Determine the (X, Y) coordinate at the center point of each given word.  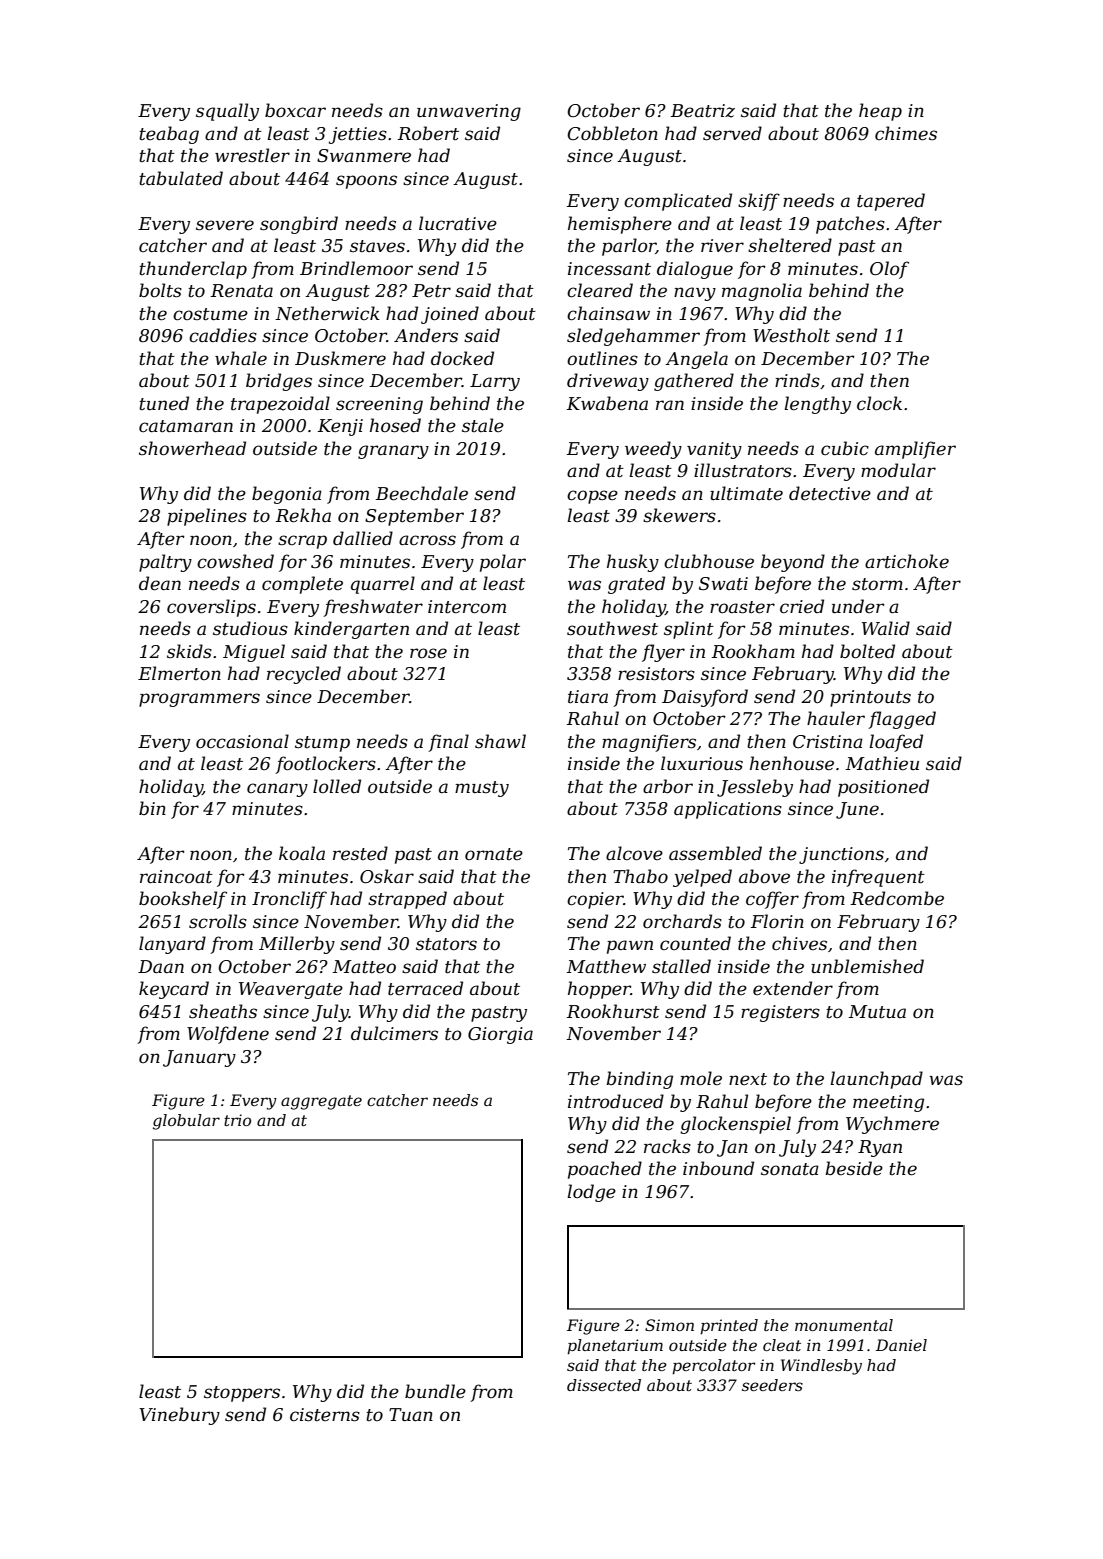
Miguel (254, 653)
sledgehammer (633, 337)
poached (605, 1170)
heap (880, 112)
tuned (164, 403)
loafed (896, 743)
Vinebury (179, 1416)
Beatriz (703, 111)
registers (780, 1013)
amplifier (915, 450)
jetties (358, 135)
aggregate (321, 1102)
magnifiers (649, 743)
